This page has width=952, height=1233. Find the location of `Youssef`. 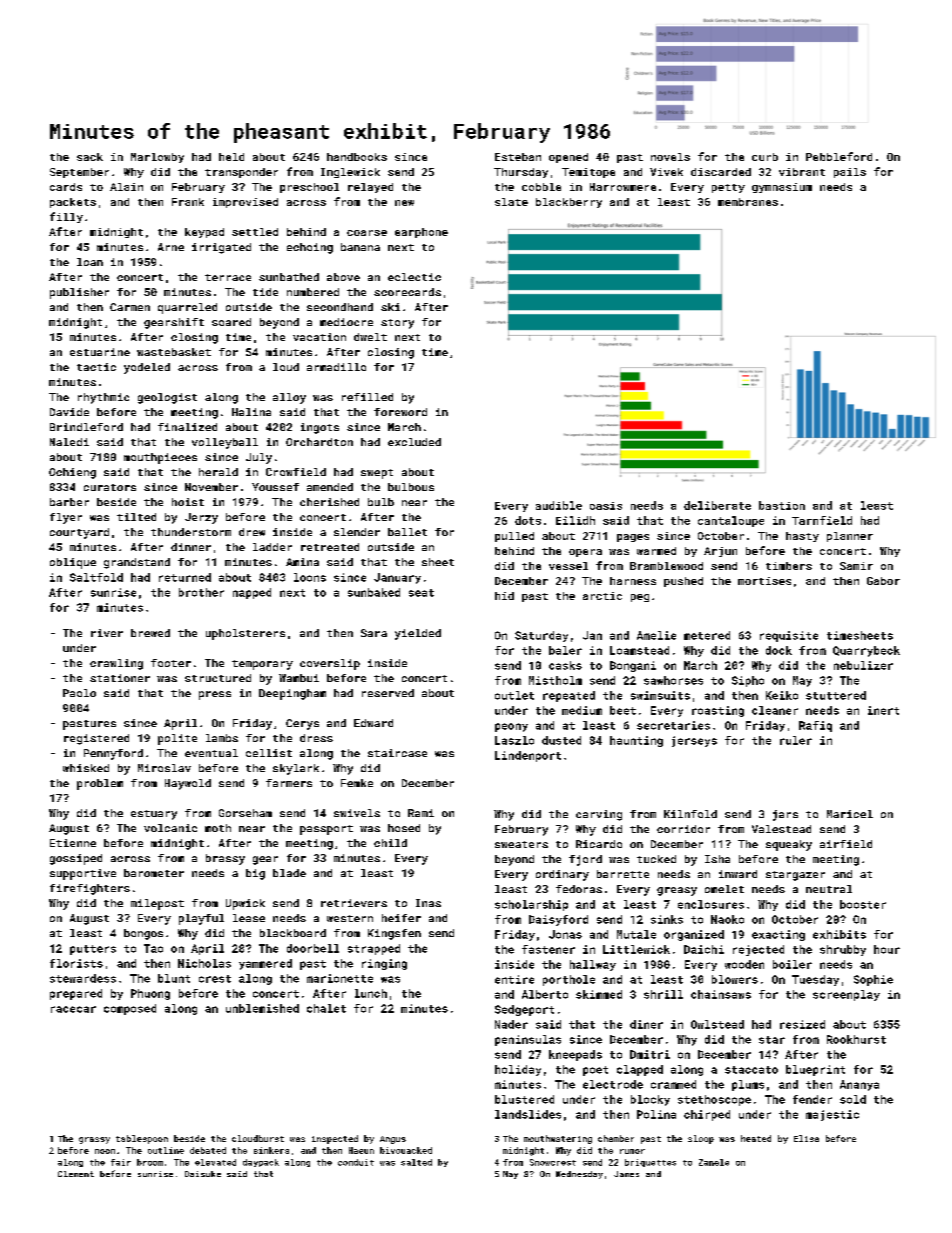

Youssef is located at coordinates (275, 487).
